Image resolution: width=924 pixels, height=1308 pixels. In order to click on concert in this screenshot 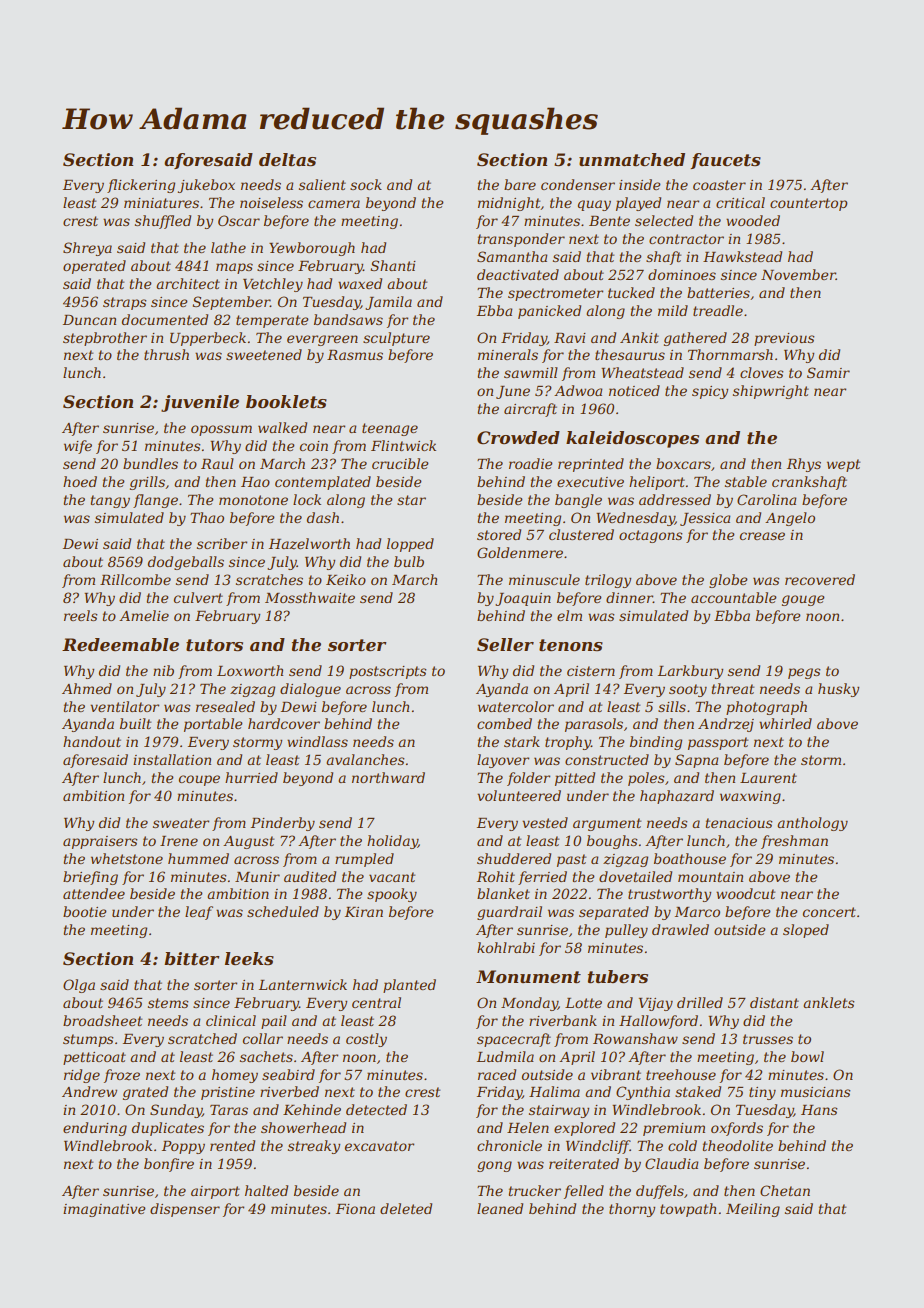, I will do `click(829, 912)`.
